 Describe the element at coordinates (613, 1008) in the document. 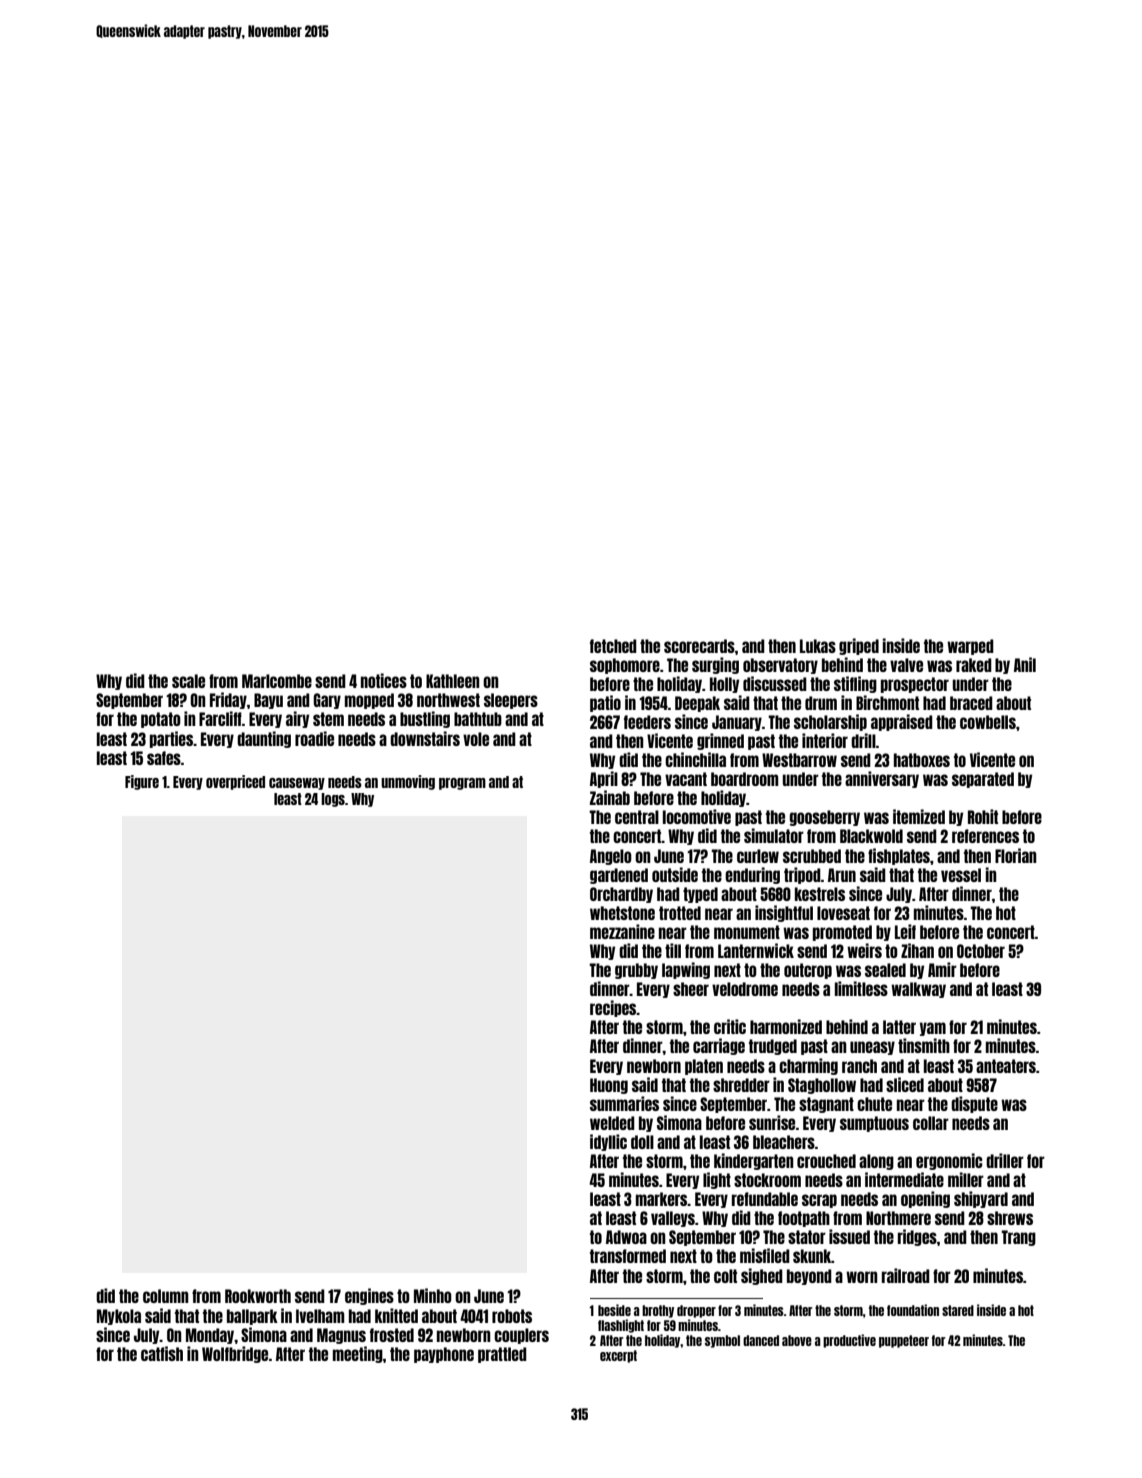

I see `recipes` at that location.
